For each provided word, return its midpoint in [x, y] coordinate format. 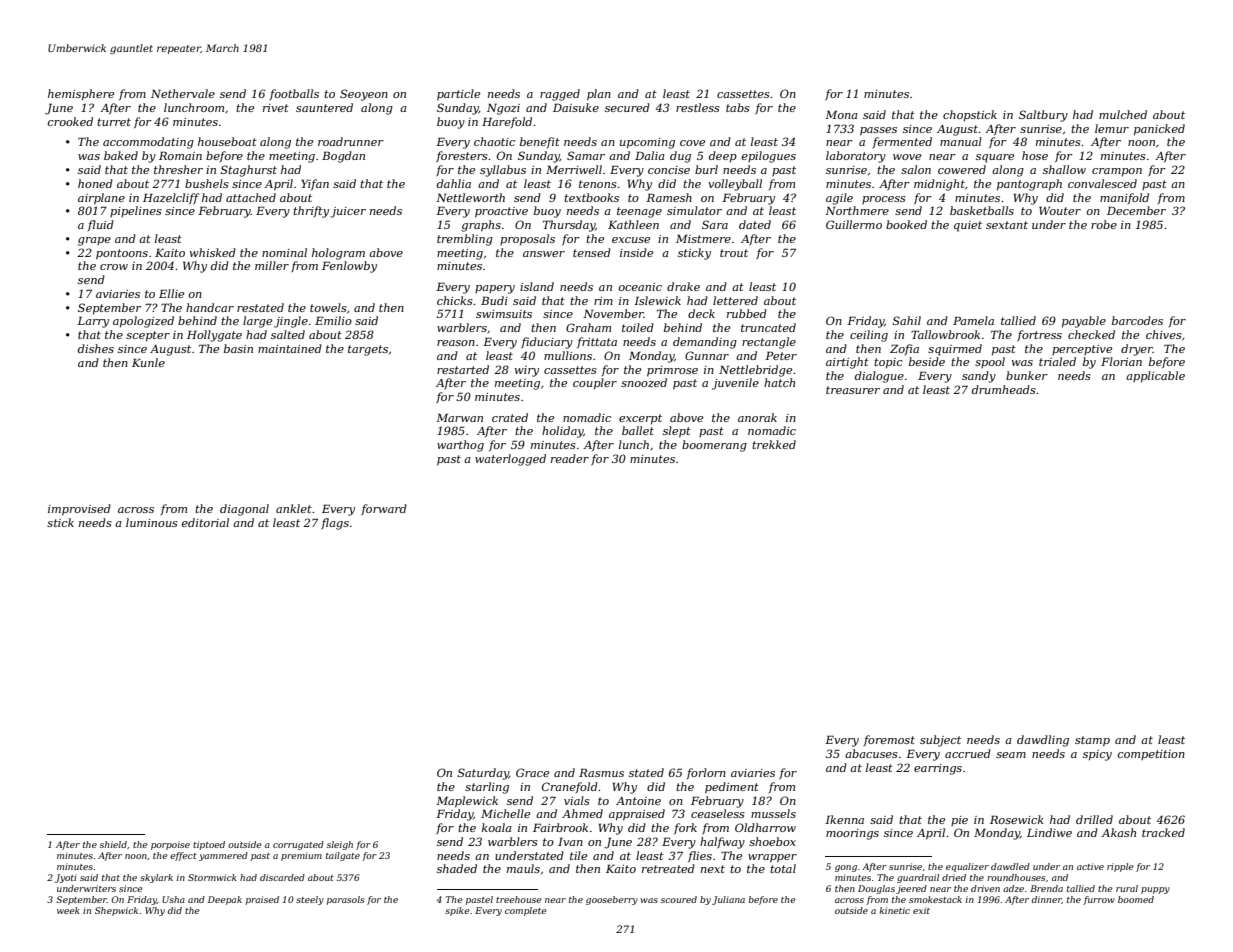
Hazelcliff [171, 199]
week [68, 910]
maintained [290, 348]
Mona [841, 115]
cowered [962, 169]
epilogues [769, 157]
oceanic [640, 287]
